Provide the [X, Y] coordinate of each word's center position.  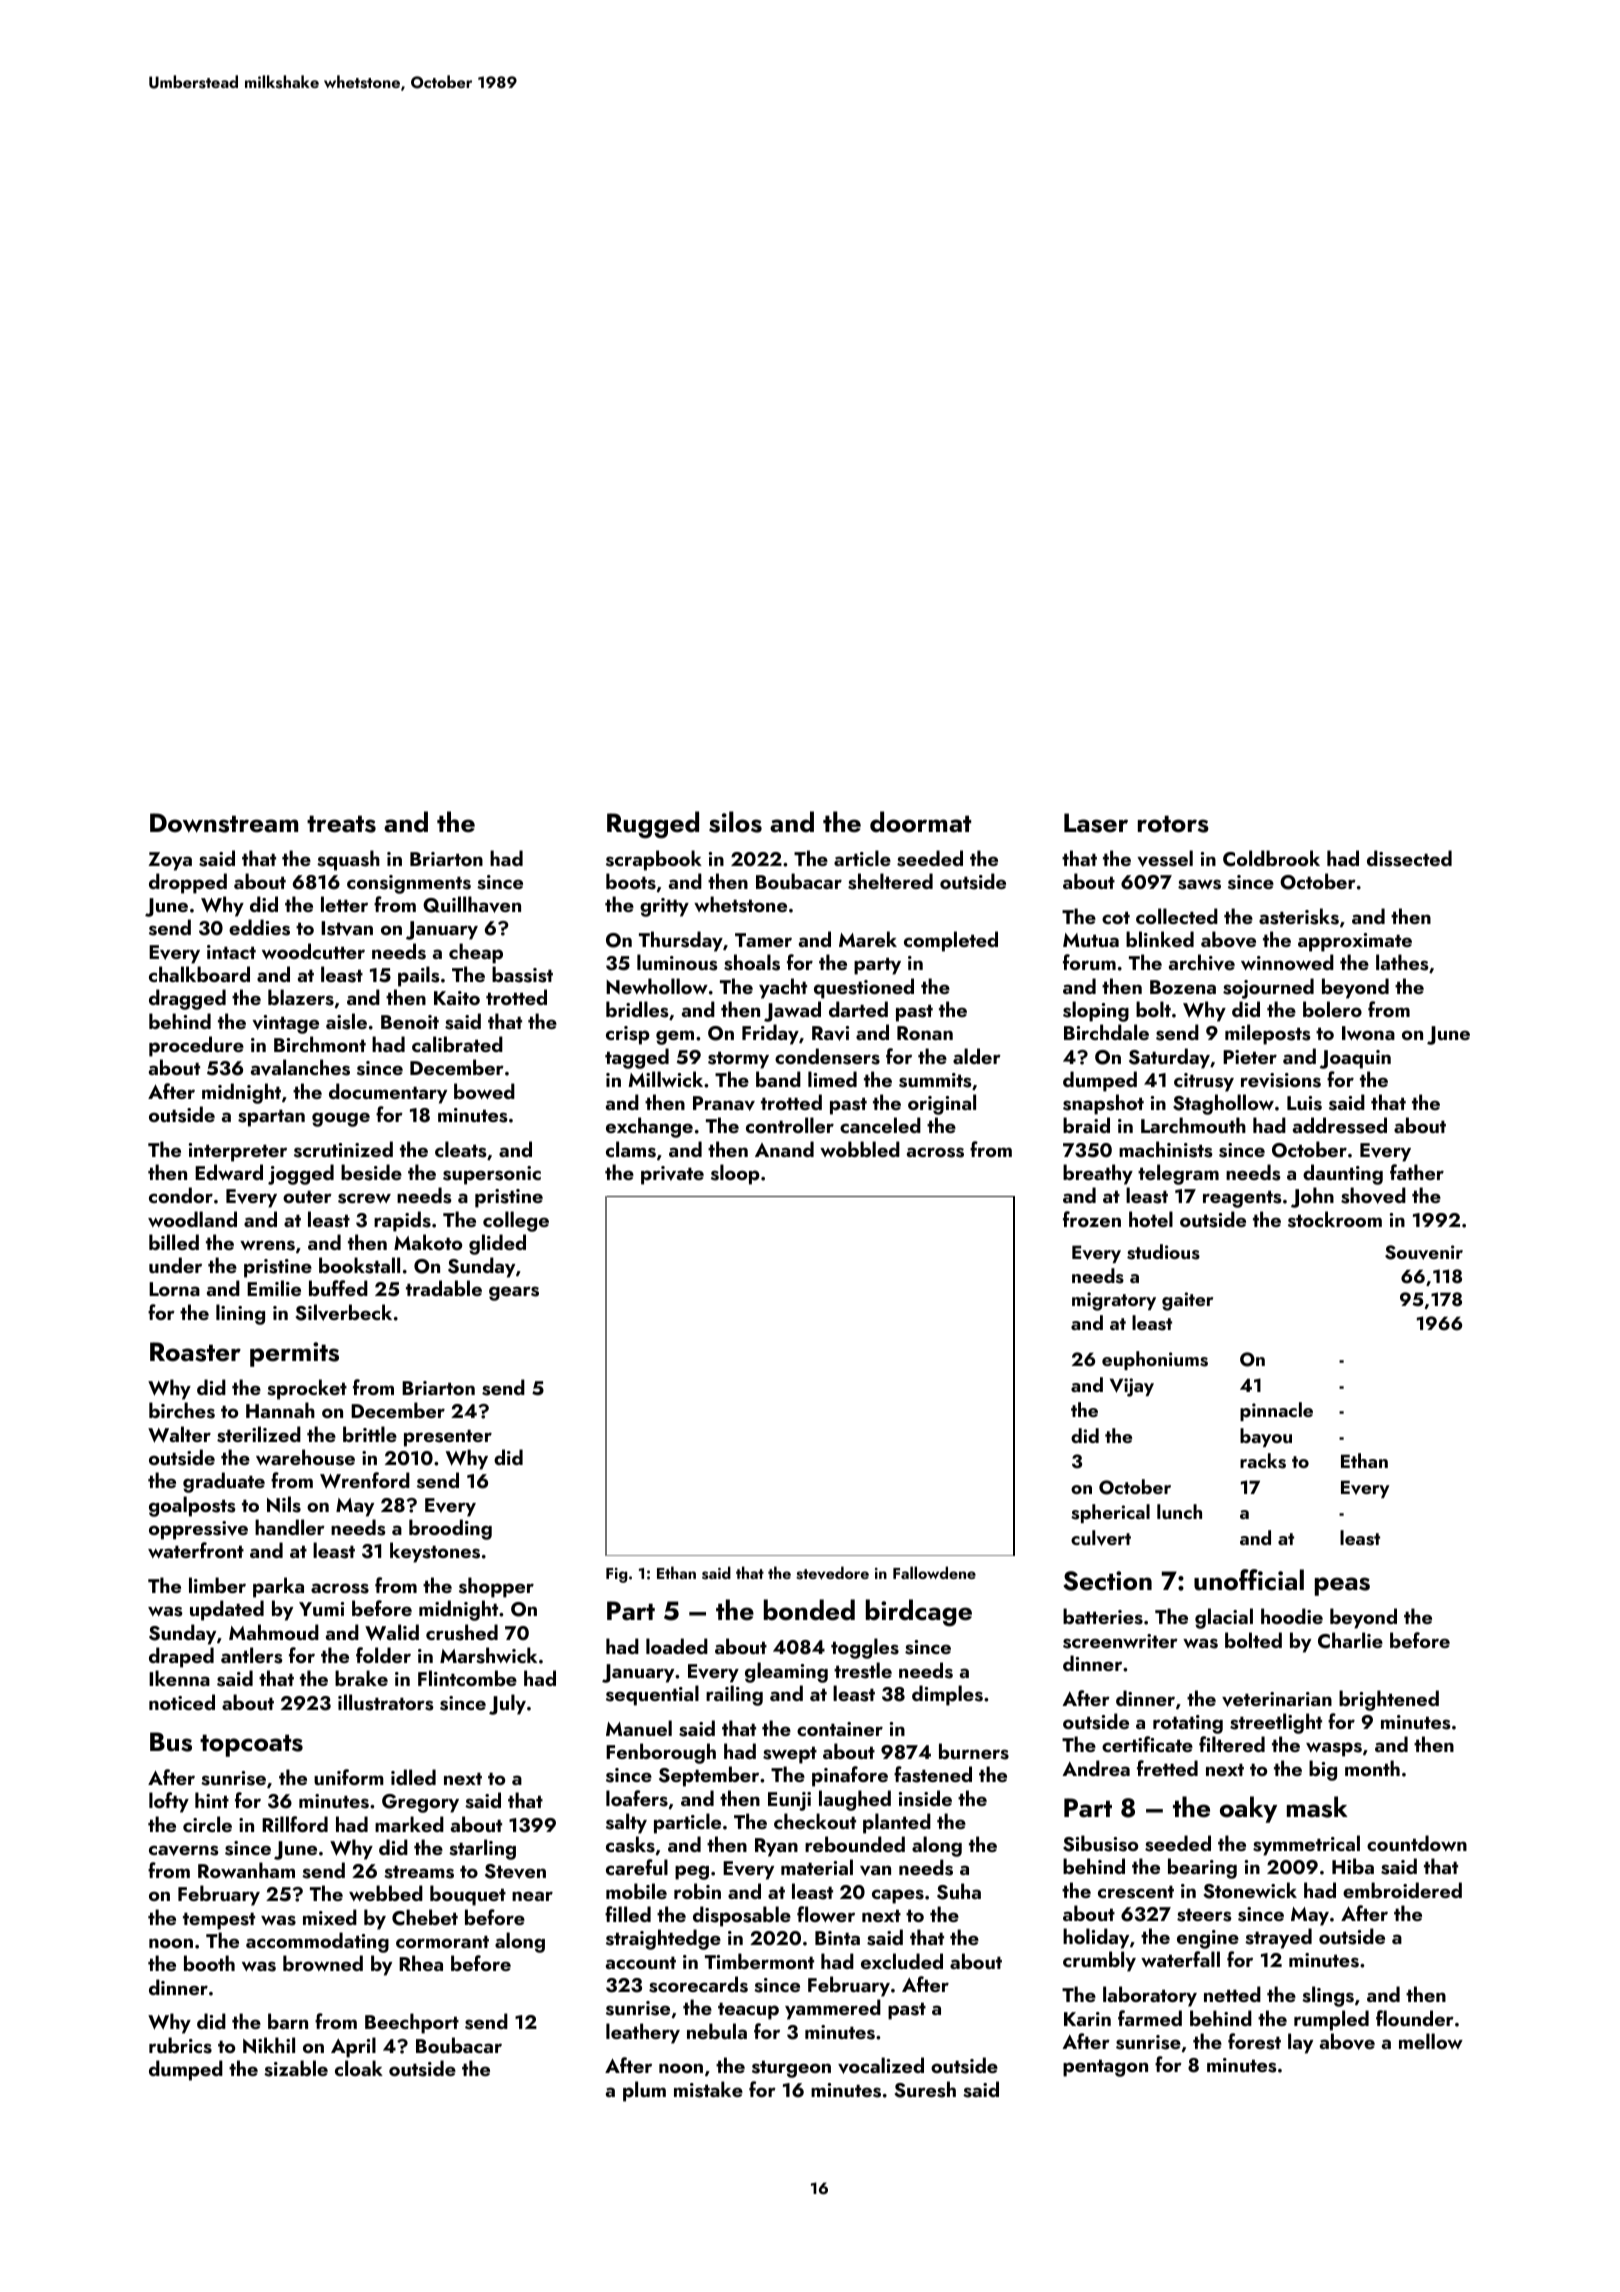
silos [735, 822]
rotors [1173, 824]
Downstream [224, 823]
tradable [444, 1288]
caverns [184, 1850]
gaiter [1187, 1301]
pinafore [850, 1776]
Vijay [1132, 1387]
